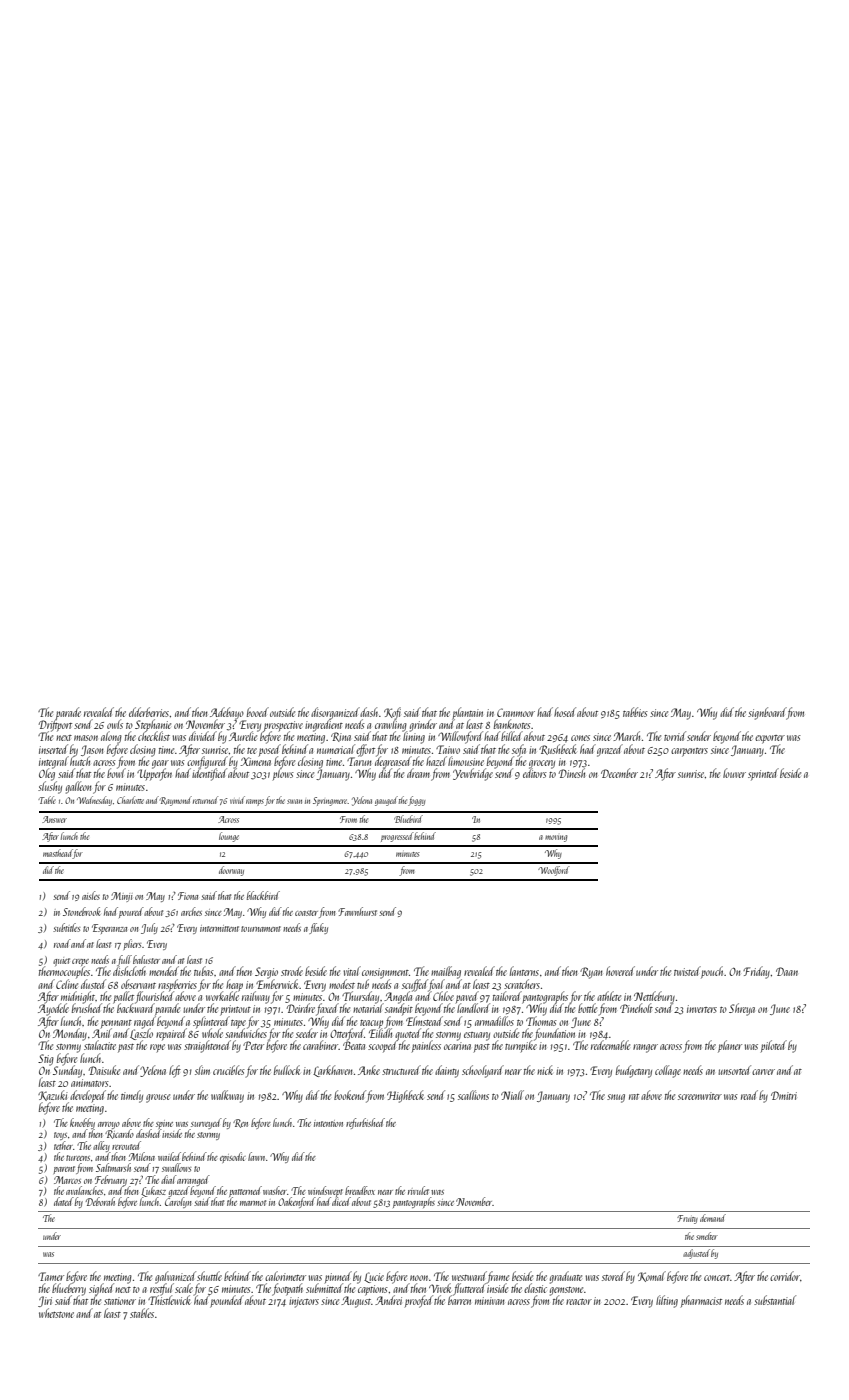 This screenshot has height=1400, width=849. Describe the element at coordinates (392, 713) in the screenshot. I see `Kofi` at that location.
